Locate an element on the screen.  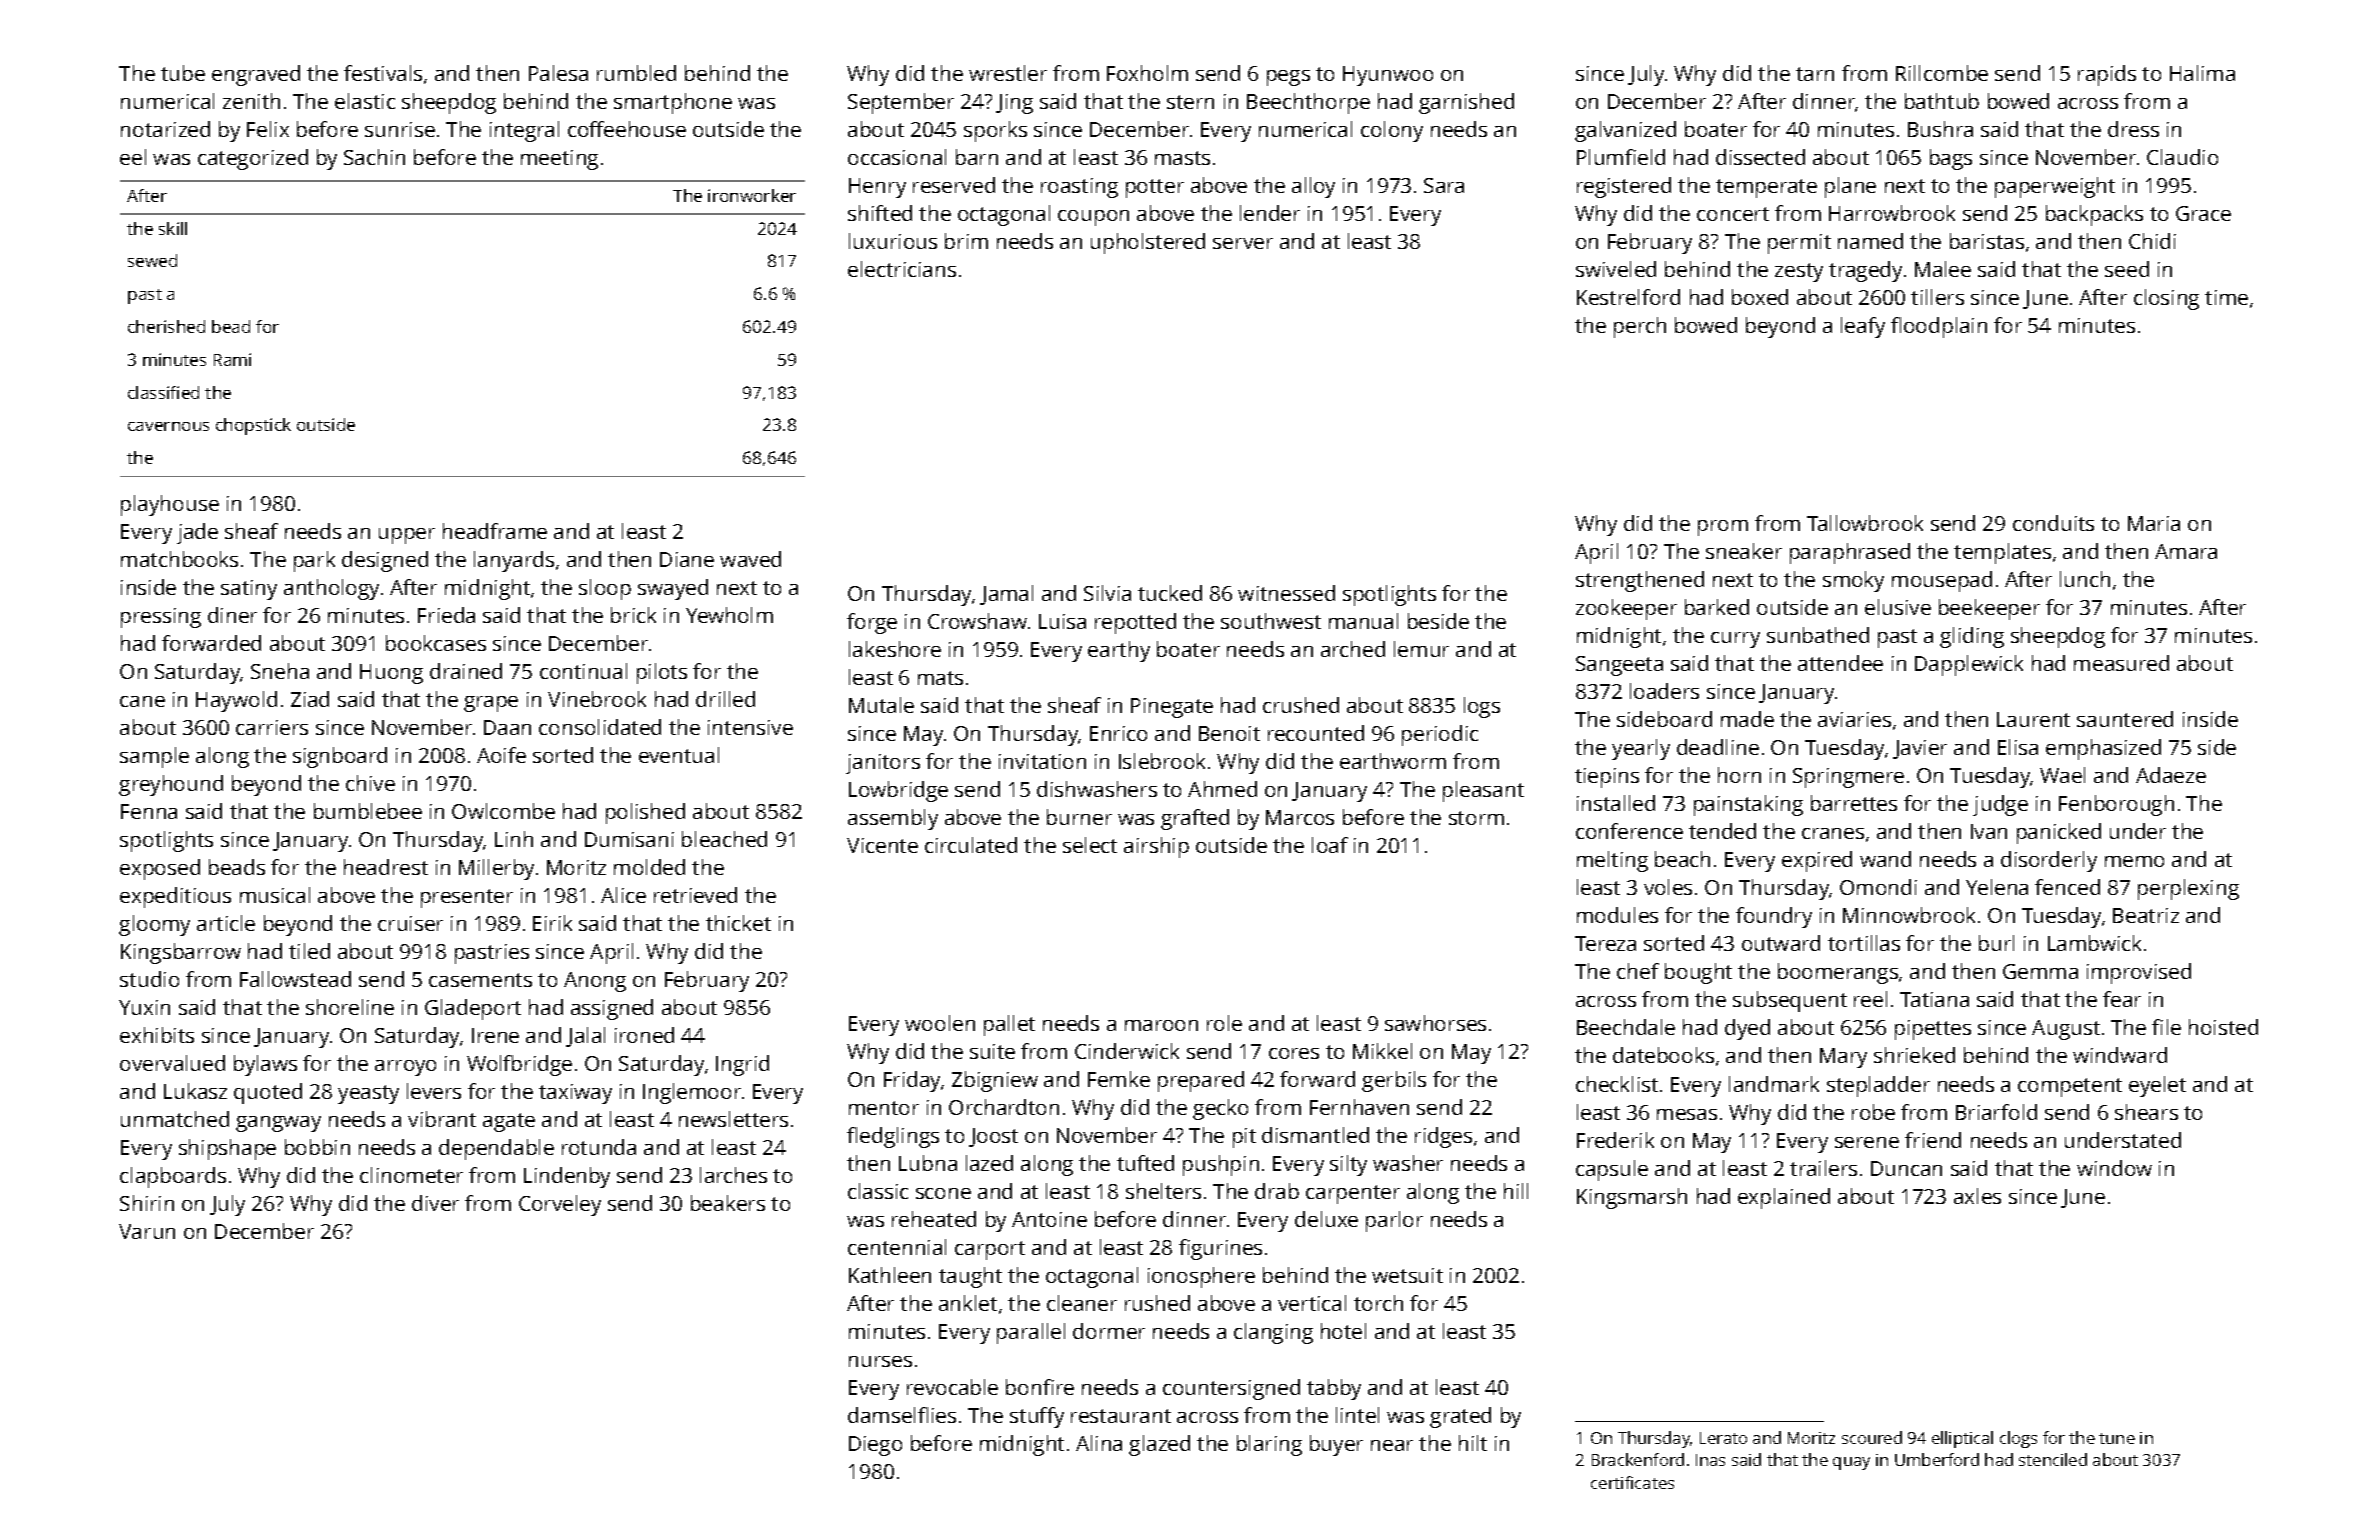
upholstered is located at coordinates (1148, 243).
